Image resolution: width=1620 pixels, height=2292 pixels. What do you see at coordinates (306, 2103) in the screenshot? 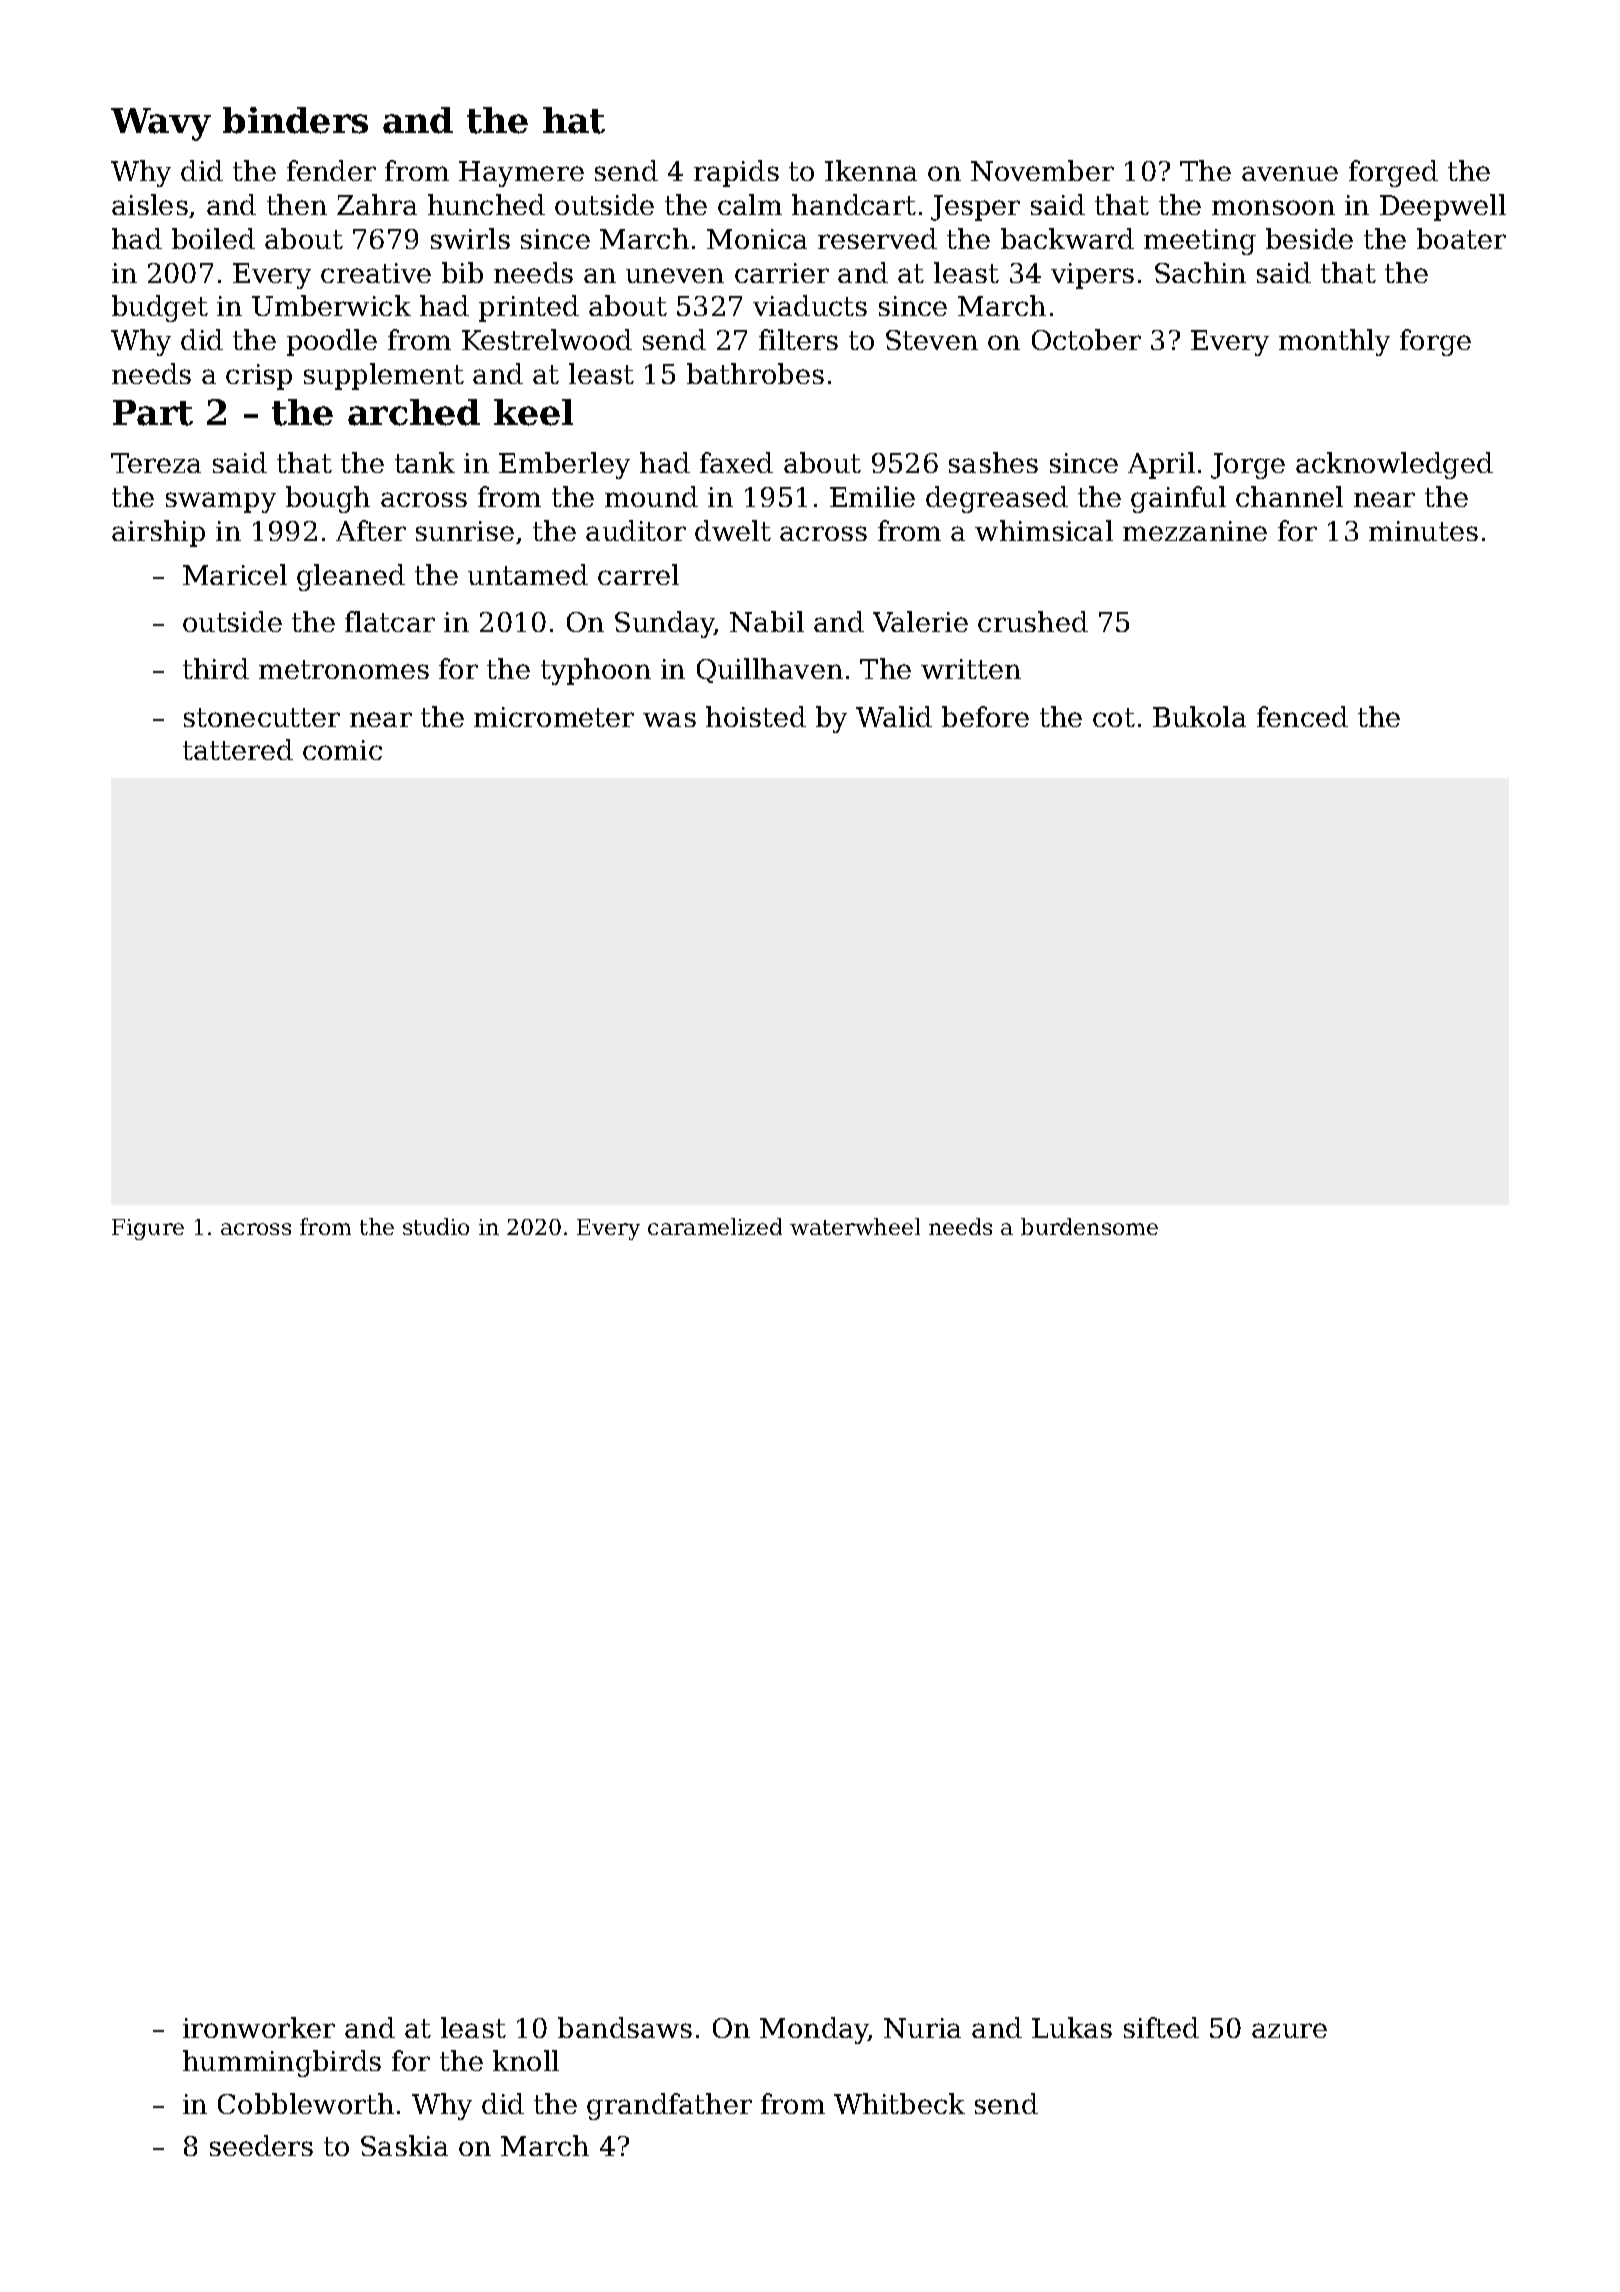
I see `Cobbleworth` at bounding box center [306, 2103].
